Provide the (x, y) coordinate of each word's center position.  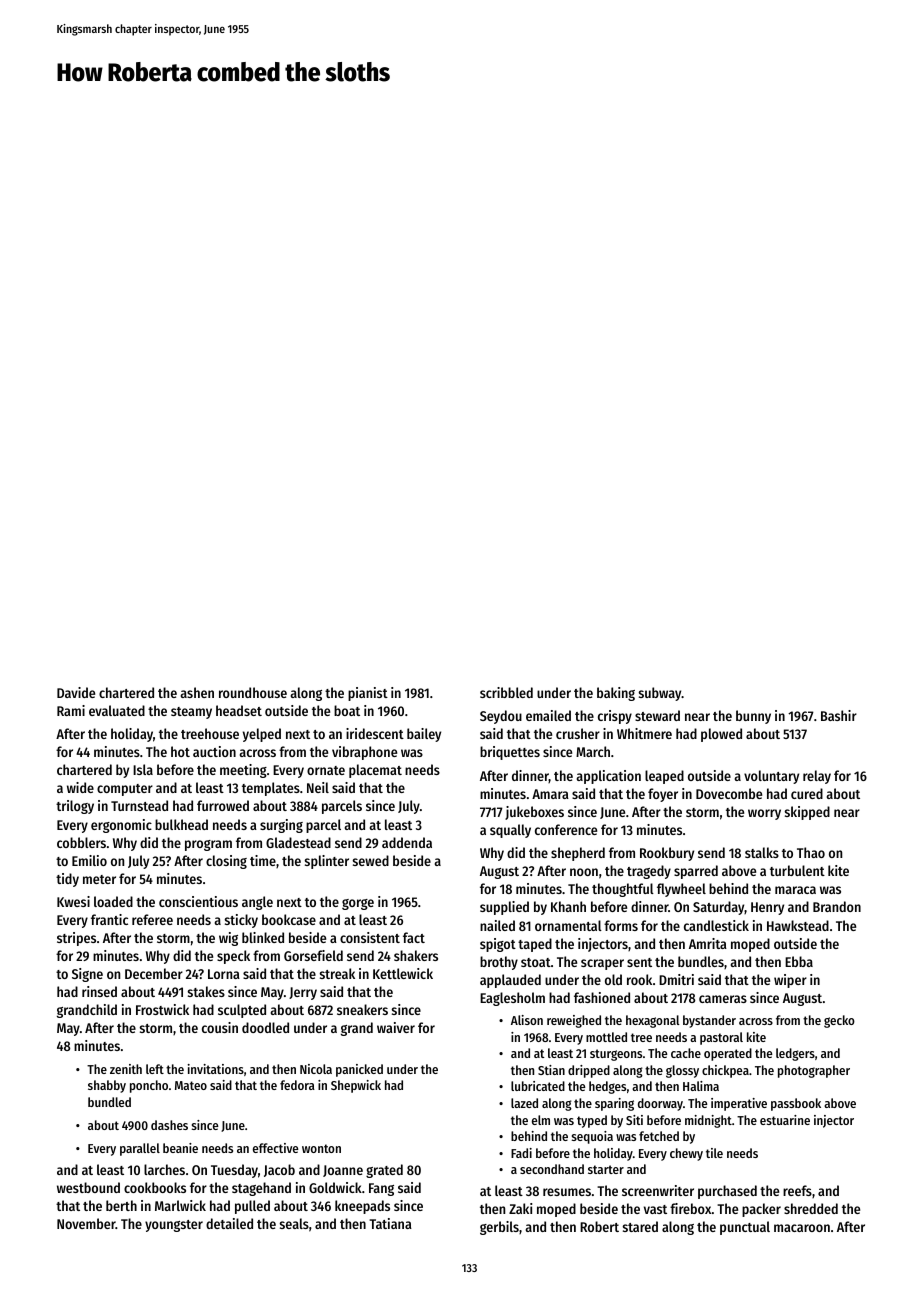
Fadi (521, 1153)
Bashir (839, 715)
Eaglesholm (512, 999)
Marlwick (180, 1205)
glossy (682, 1071)
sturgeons (616, 1055)
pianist (368, 694)
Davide (76, 692)
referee (152, 919)
